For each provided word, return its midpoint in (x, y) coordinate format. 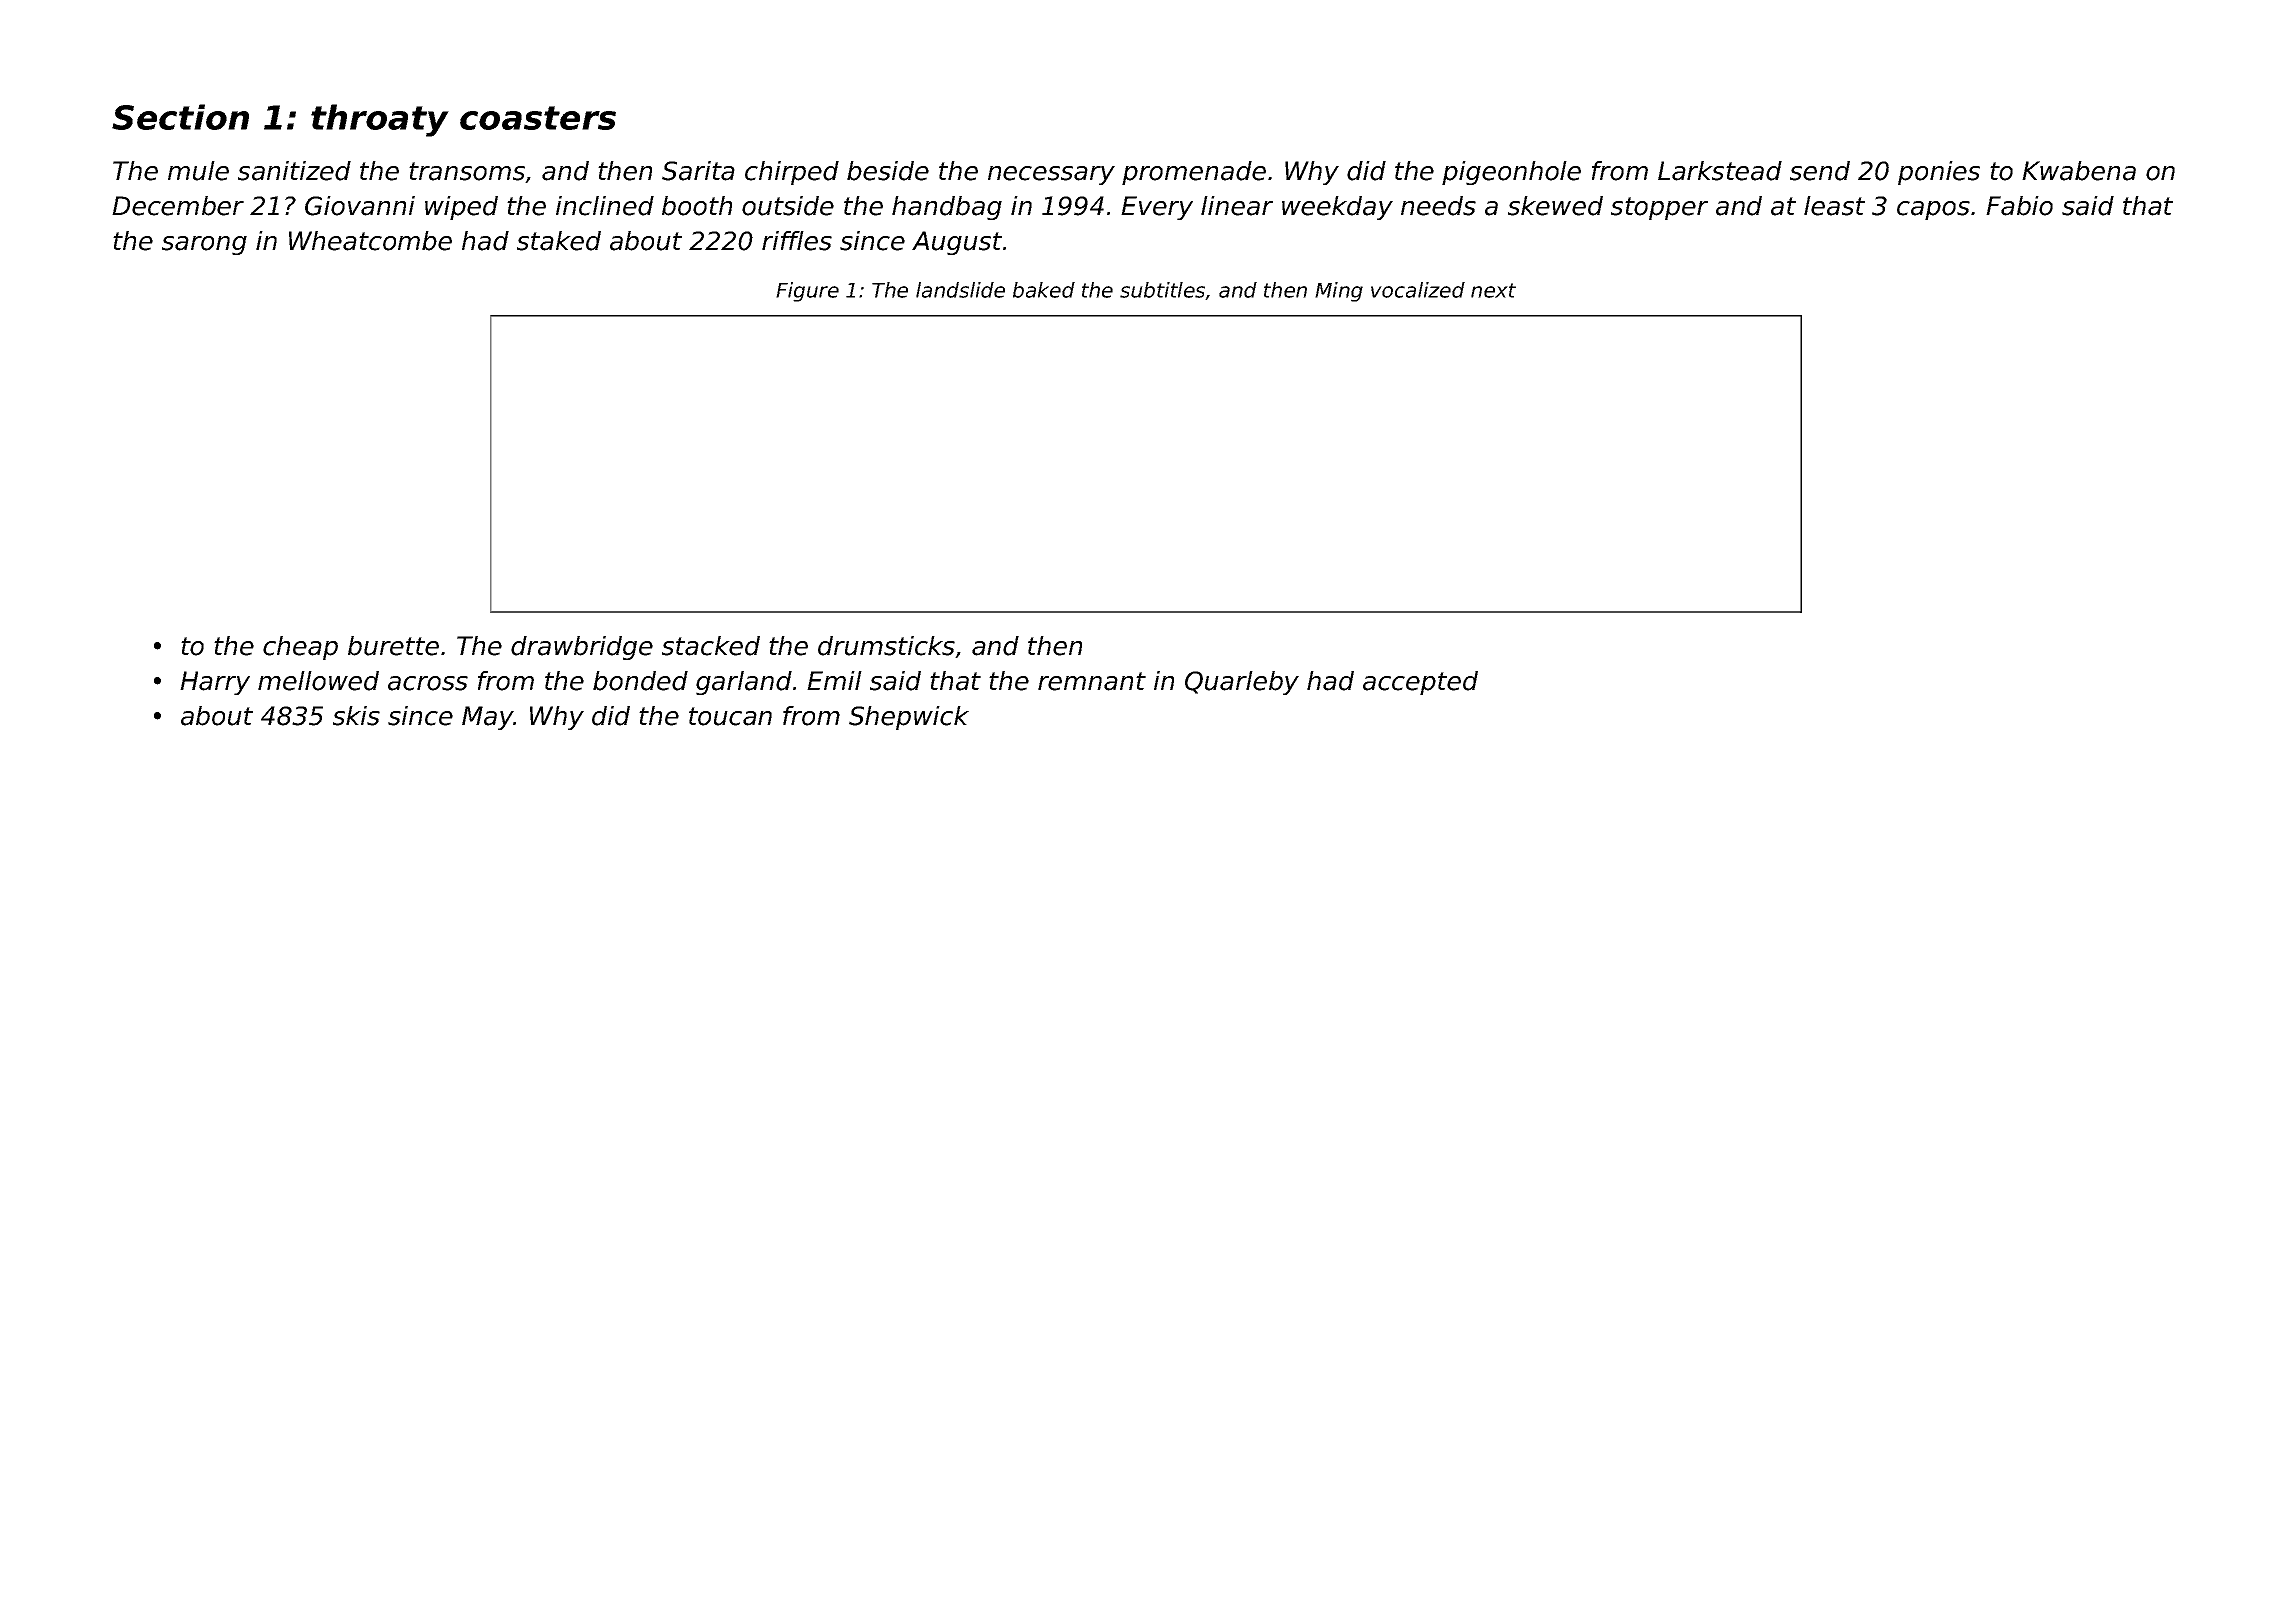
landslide (960, 290)
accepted (1420, 683)
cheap (300, 648)
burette (393, 646)
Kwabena (2079, 171)
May (488, 718)
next (1493, 290)
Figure (807, 292)
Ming (1339, 292)
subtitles (1163, 291)
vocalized (1418, 290)
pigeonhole (1511, 173)
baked (1044, 290)
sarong (204, 245)
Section (180, 117)
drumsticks (886, 646)
